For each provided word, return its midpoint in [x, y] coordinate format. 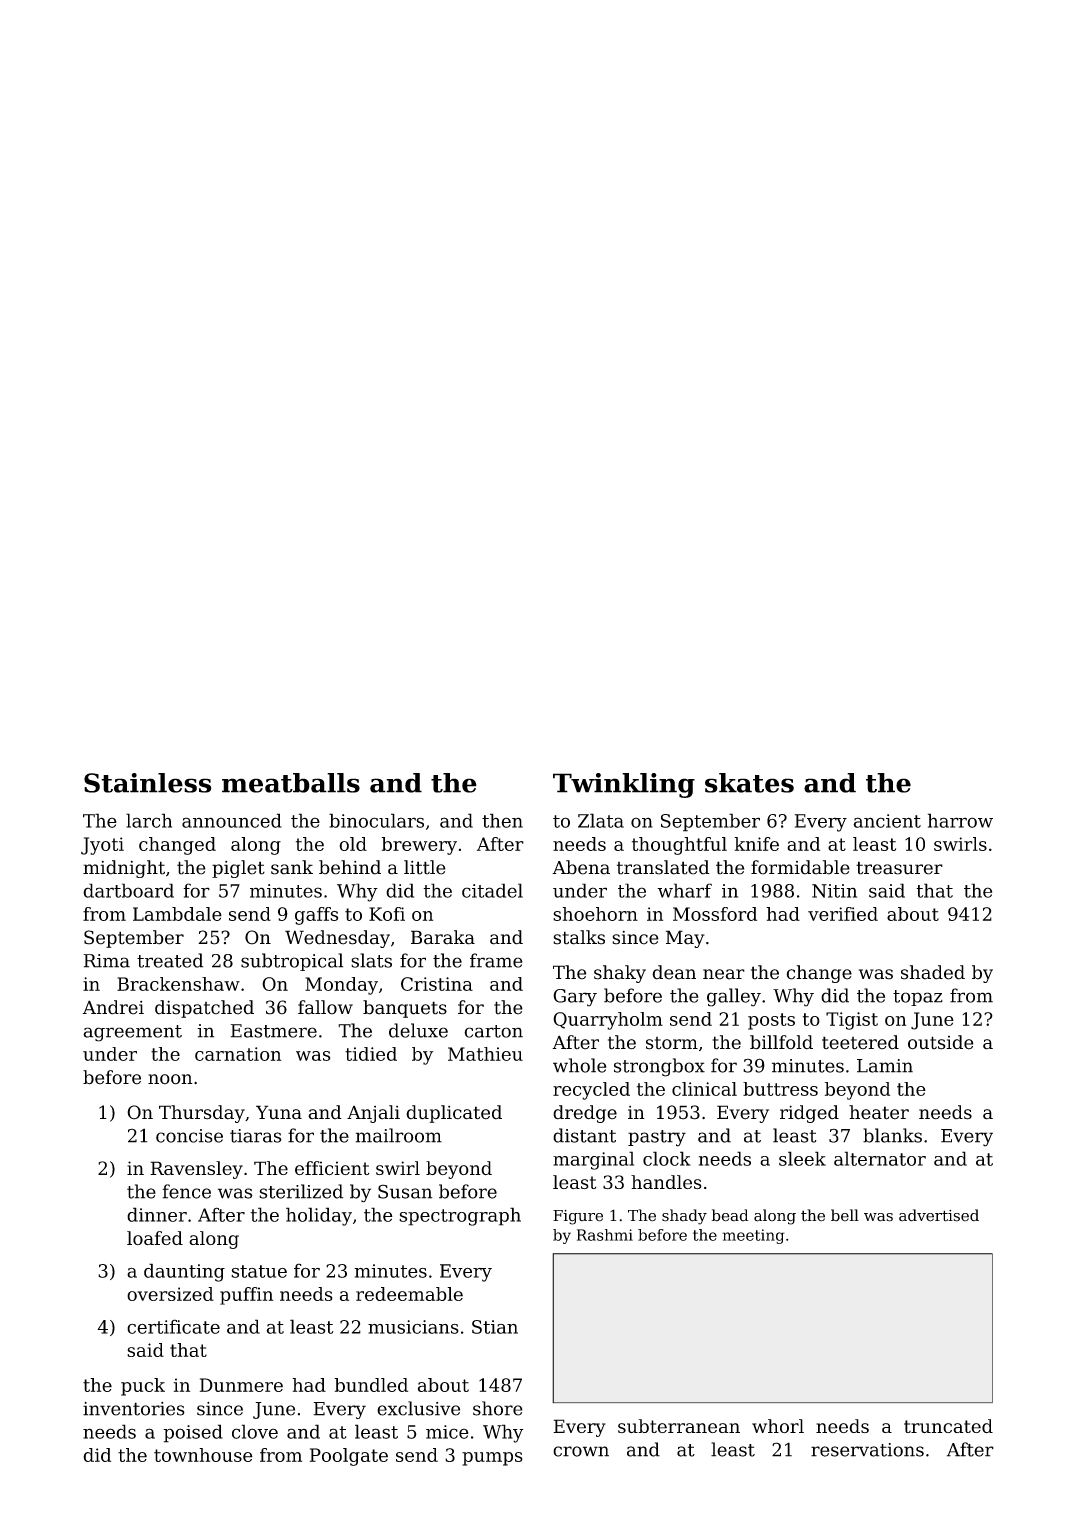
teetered [860, 1042]
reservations [867, 1450]
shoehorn [595, 914]
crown [581, 1451]
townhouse [203, 1455]
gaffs [316, 916]
